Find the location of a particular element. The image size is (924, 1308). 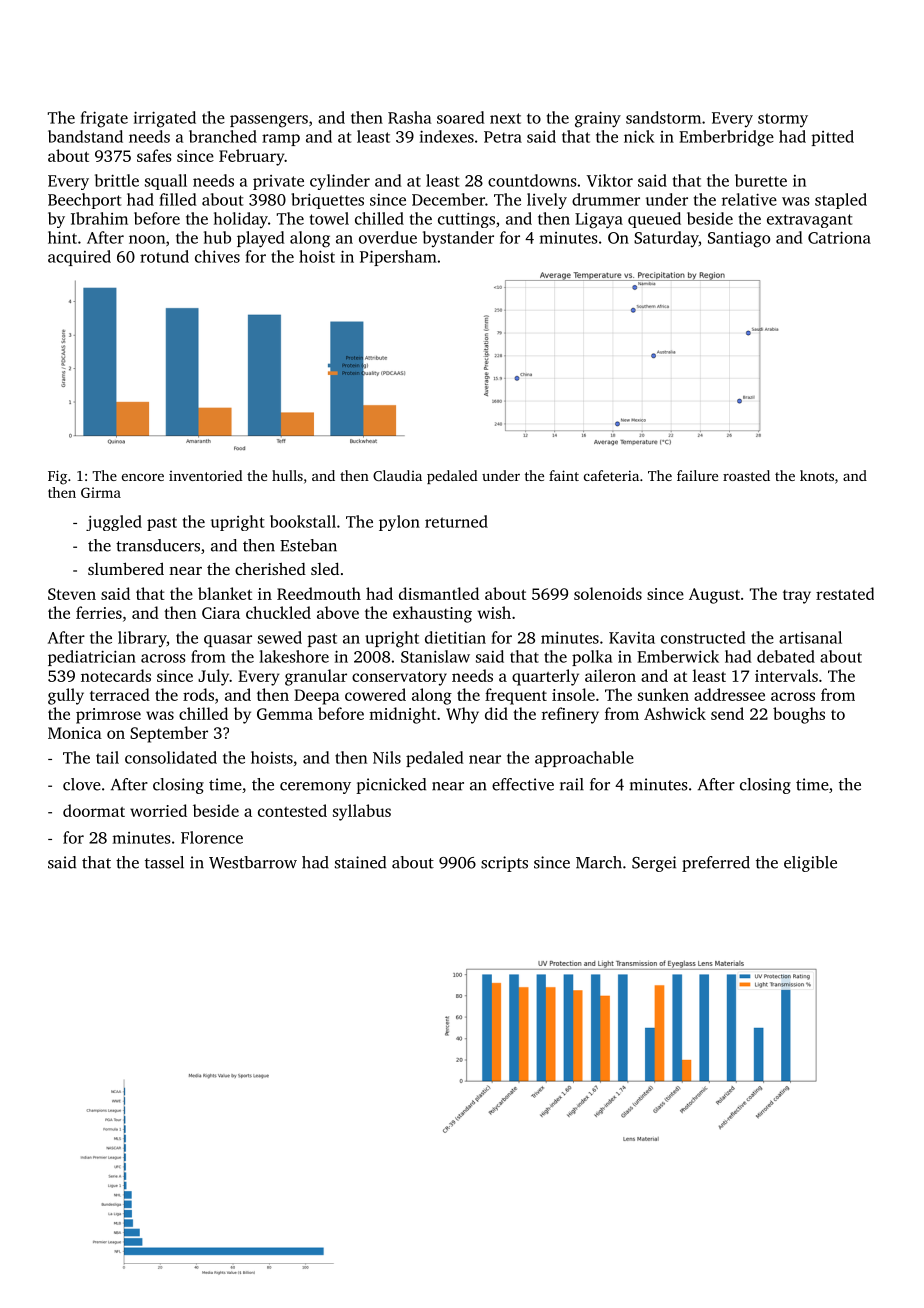

Ashwick is located at coordinates (675, 713).
